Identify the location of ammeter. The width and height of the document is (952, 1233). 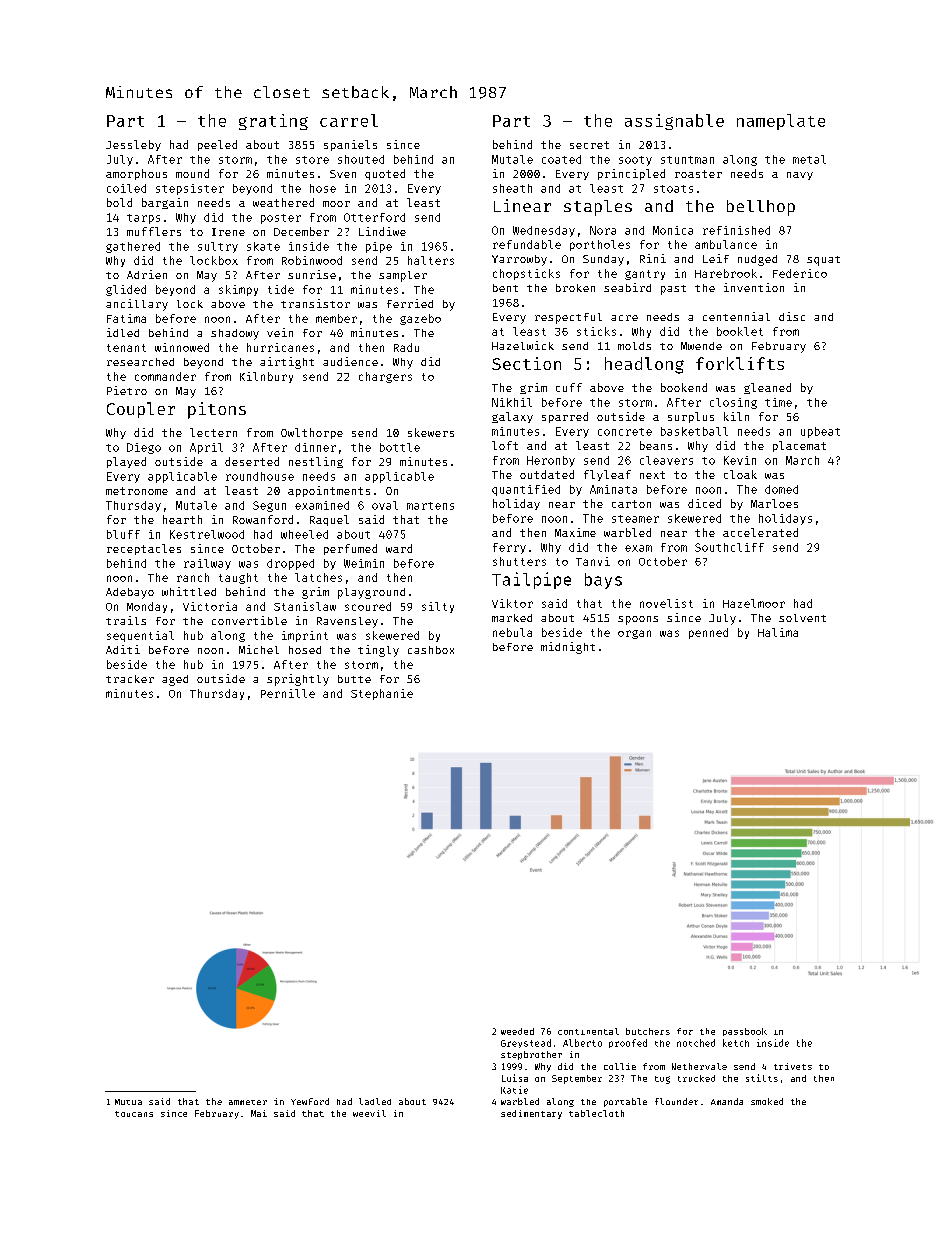
(248, 1102).
